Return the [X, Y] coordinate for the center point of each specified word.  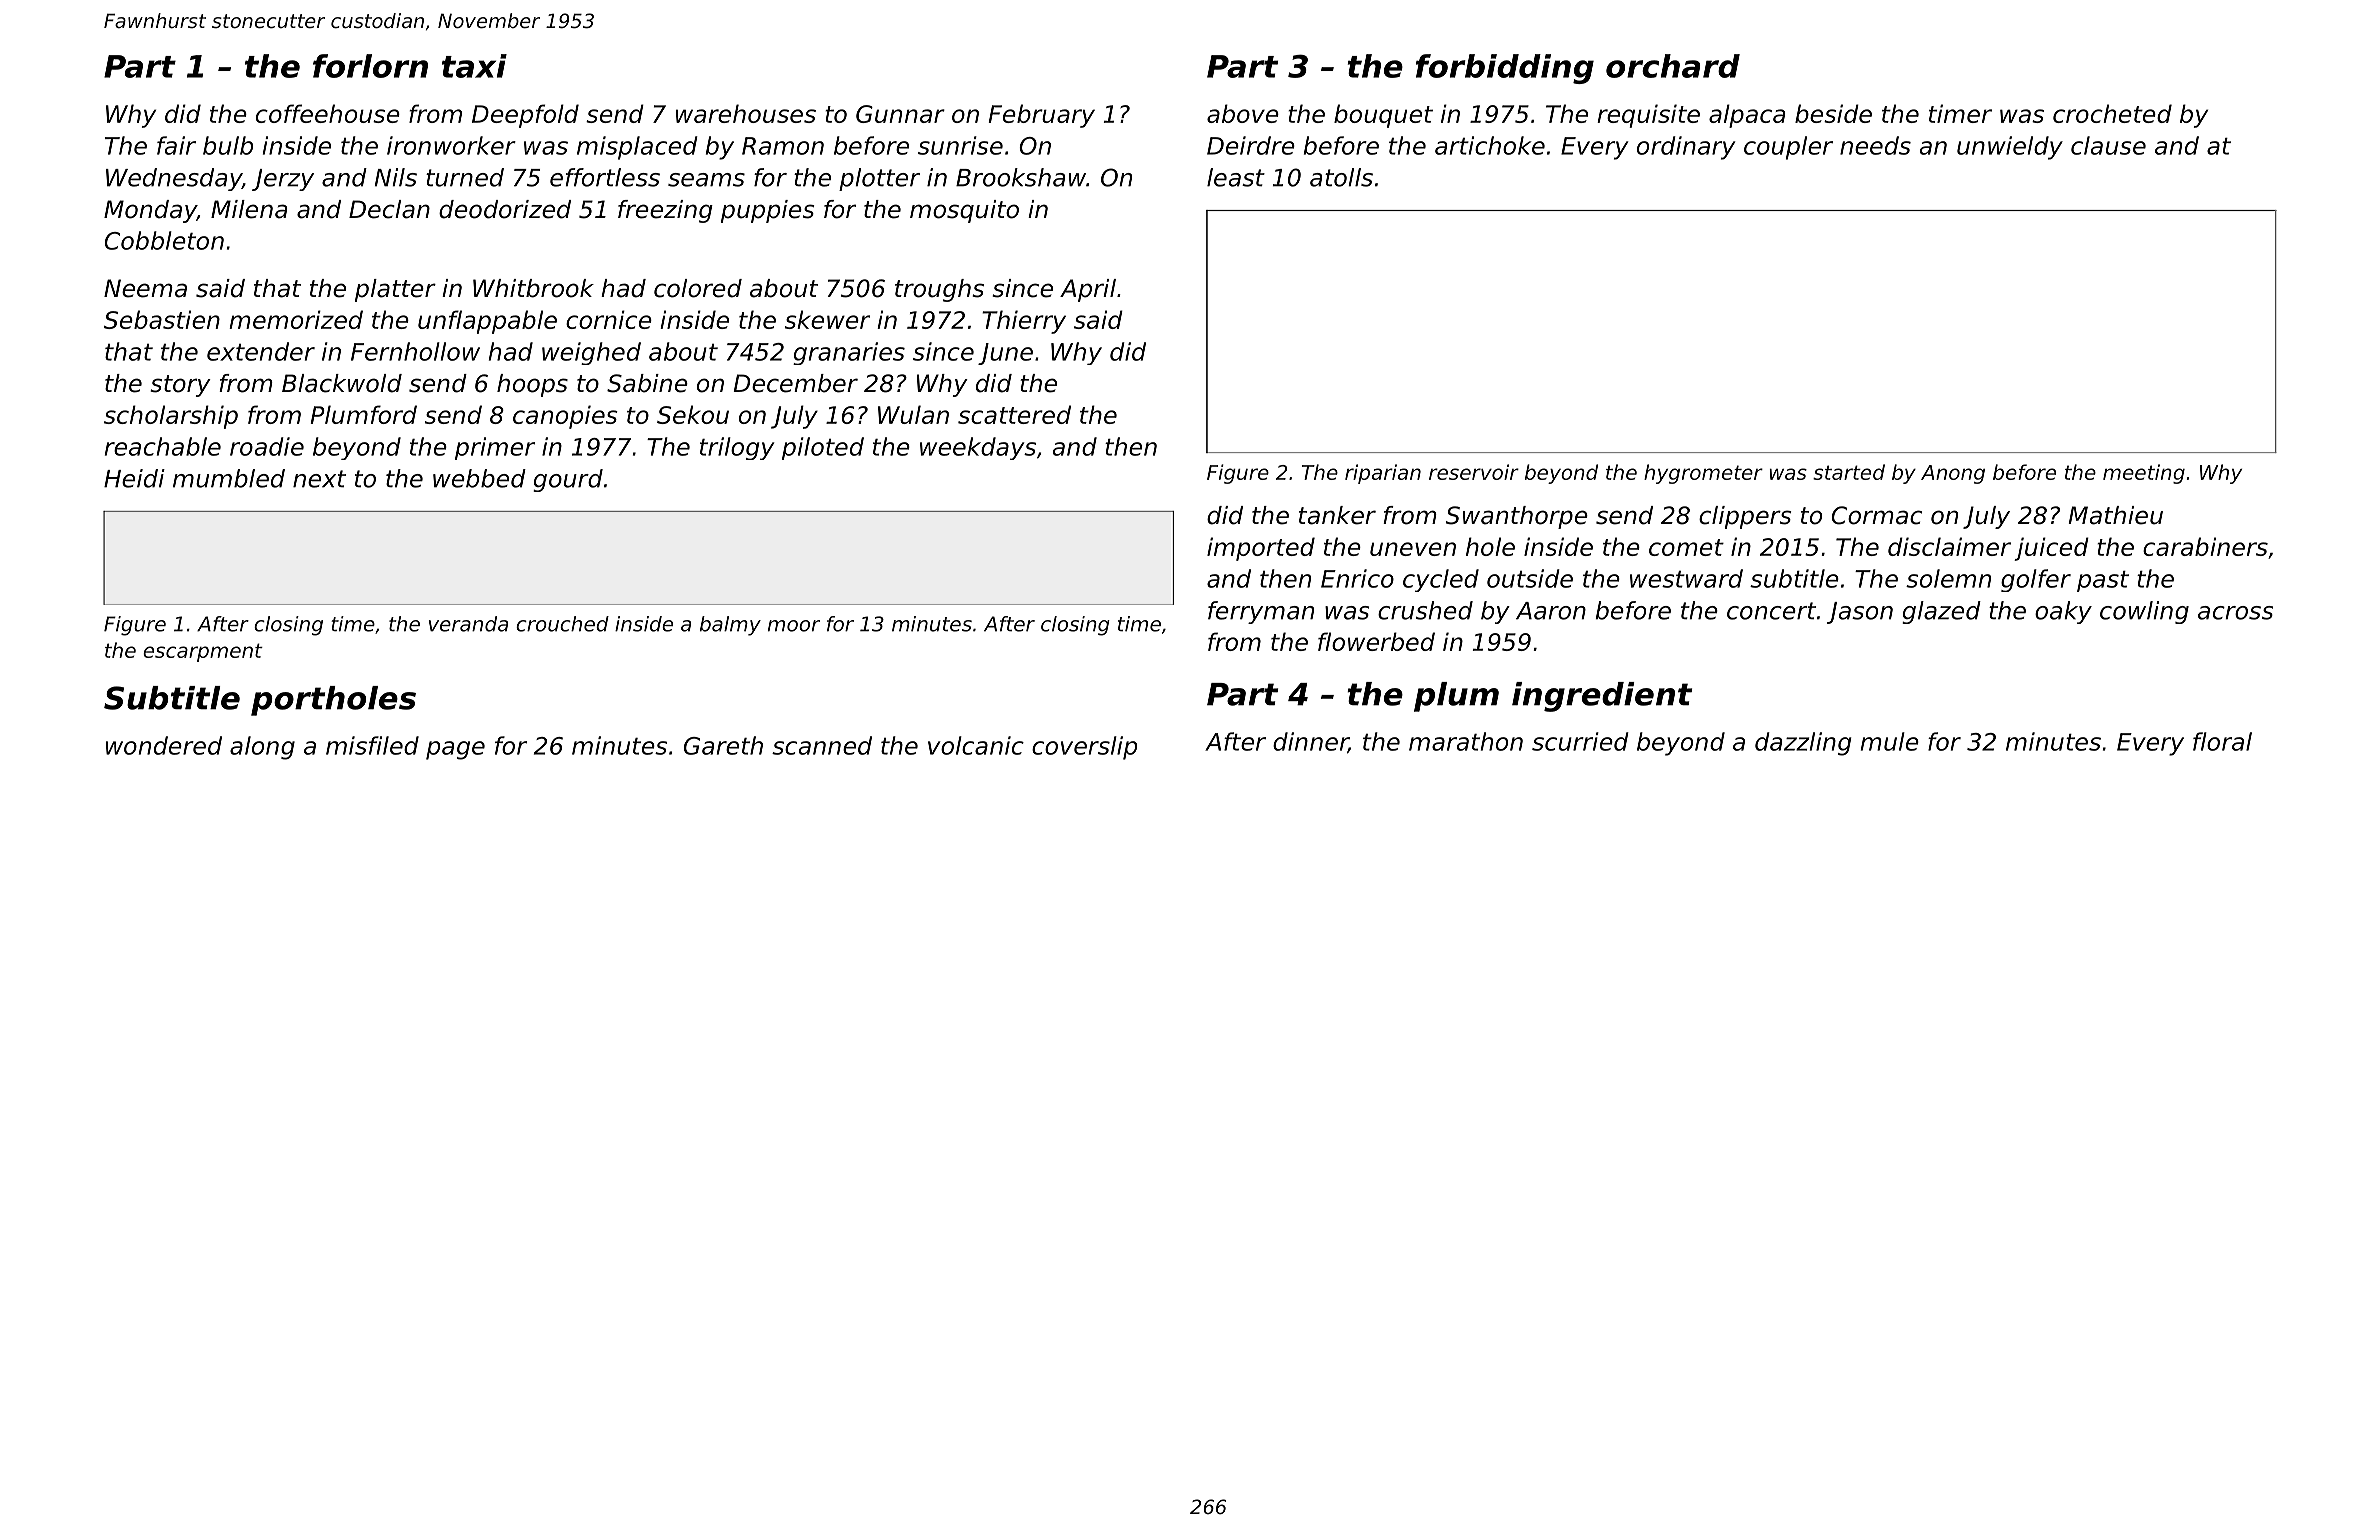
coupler [1788, 148]
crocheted [2112, 113]
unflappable [487, 322]
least [1236, 177]
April [1088, 290]
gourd [568, 480]
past [2103, 581]
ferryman [1261, 612]
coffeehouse [328, 113]
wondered [164, 745]
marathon [1466, 741]
